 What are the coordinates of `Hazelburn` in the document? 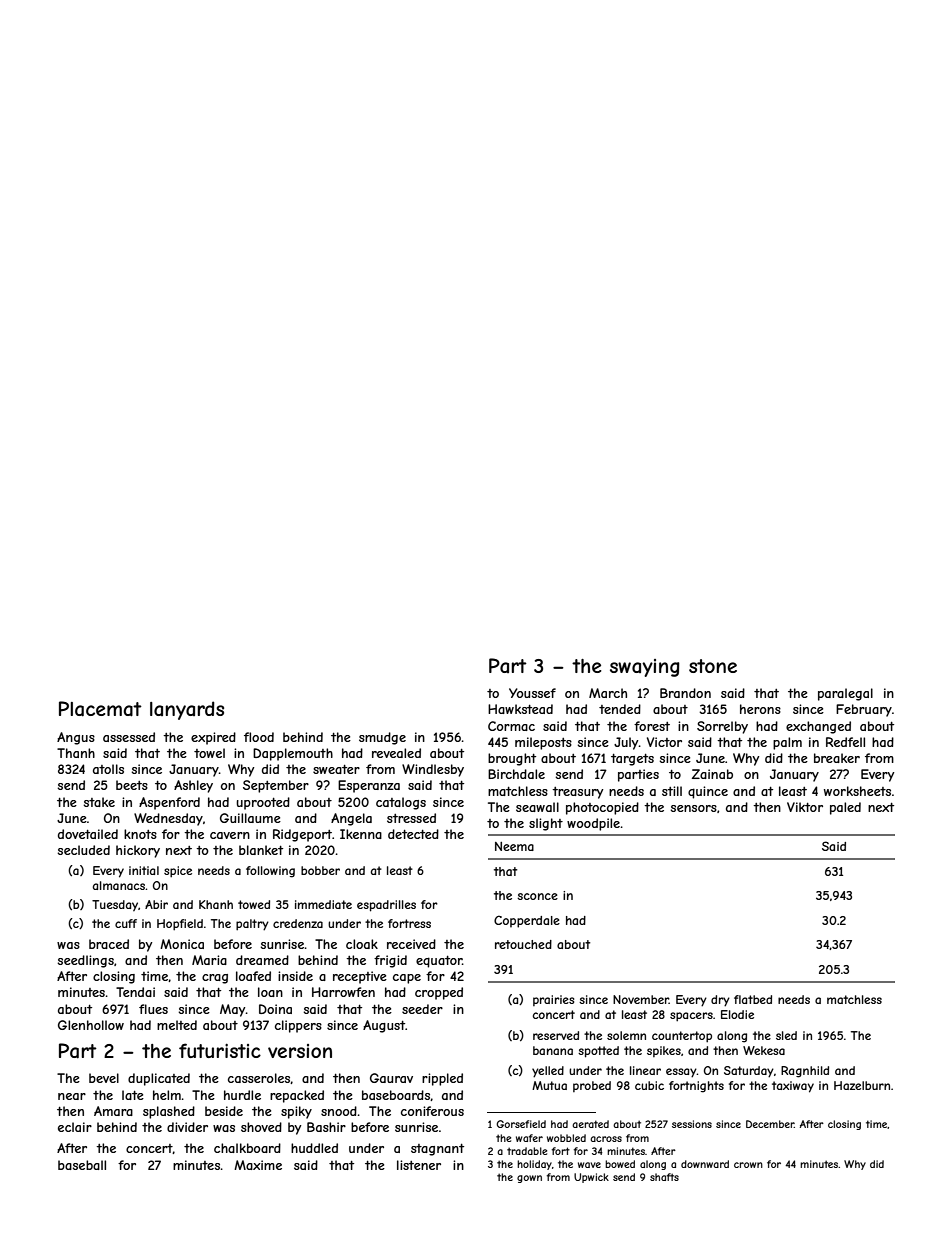 It's located at (862, 1085).
